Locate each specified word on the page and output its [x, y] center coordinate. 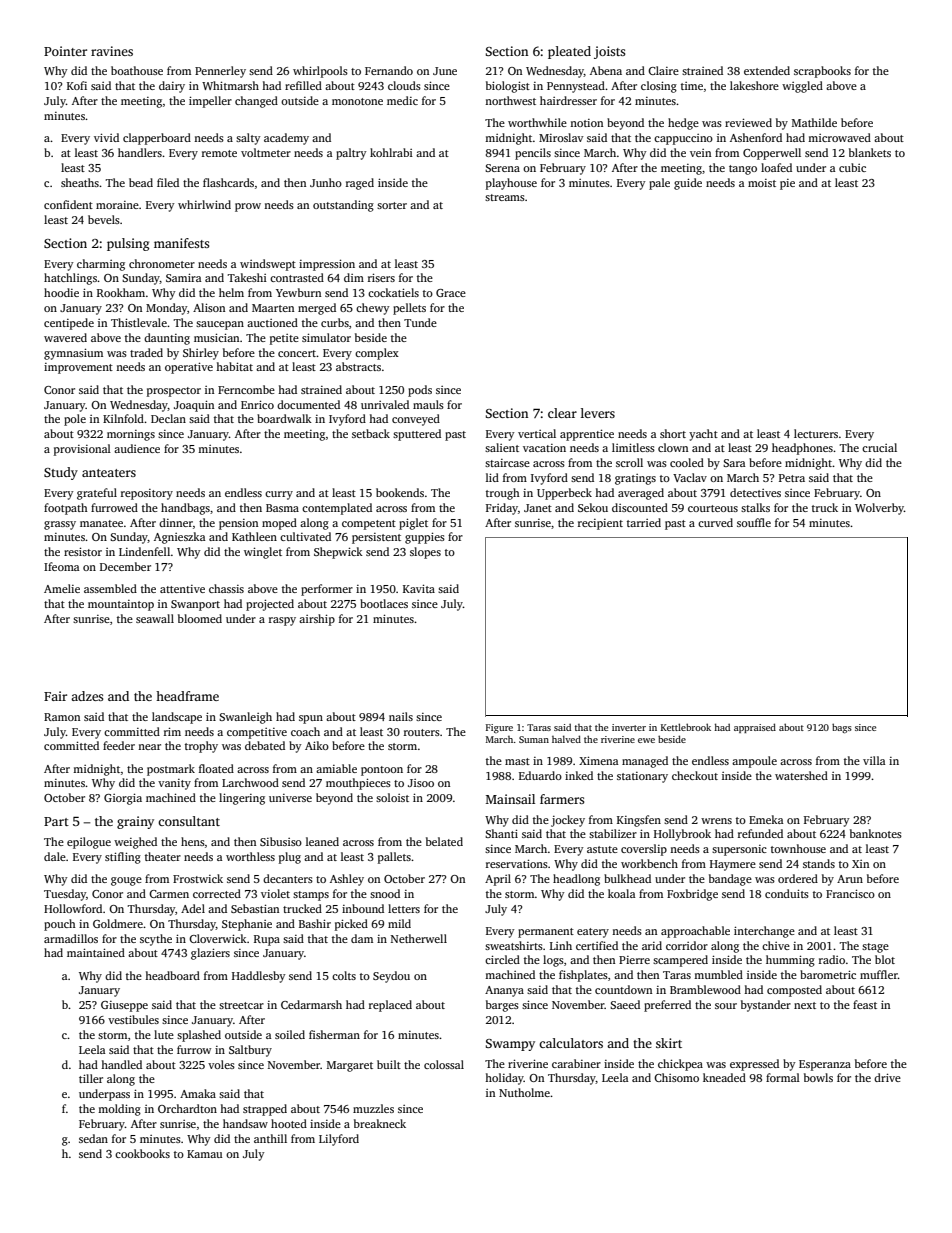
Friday [502, 509]
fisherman [334, 1034]
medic [402, 100]
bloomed [200, 618]
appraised [755, 728]
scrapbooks [822, 72]
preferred [667, 1006]
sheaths [80, 182]
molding [119, 1110]
